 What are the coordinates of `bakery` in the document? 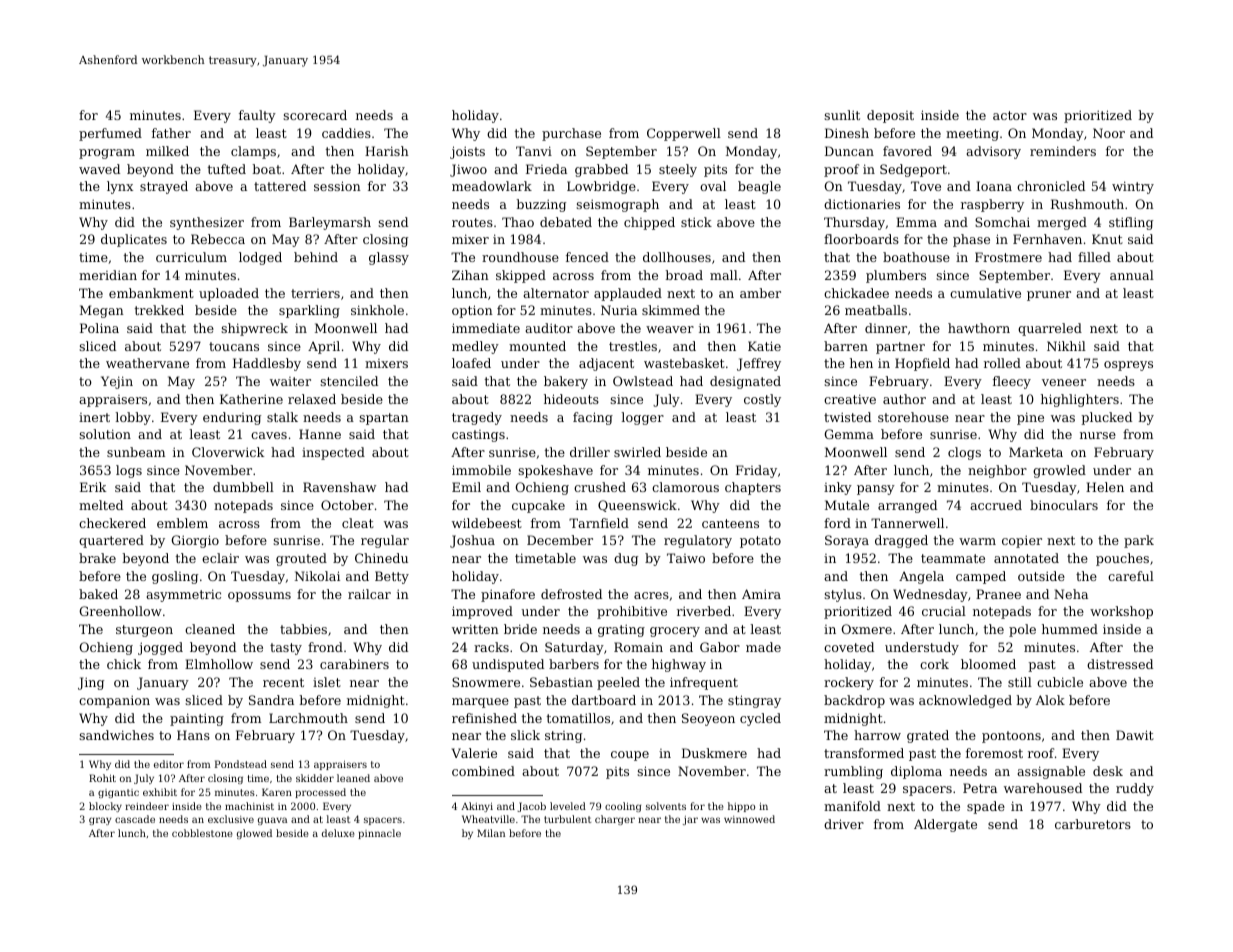 It's located at (566, 382).
